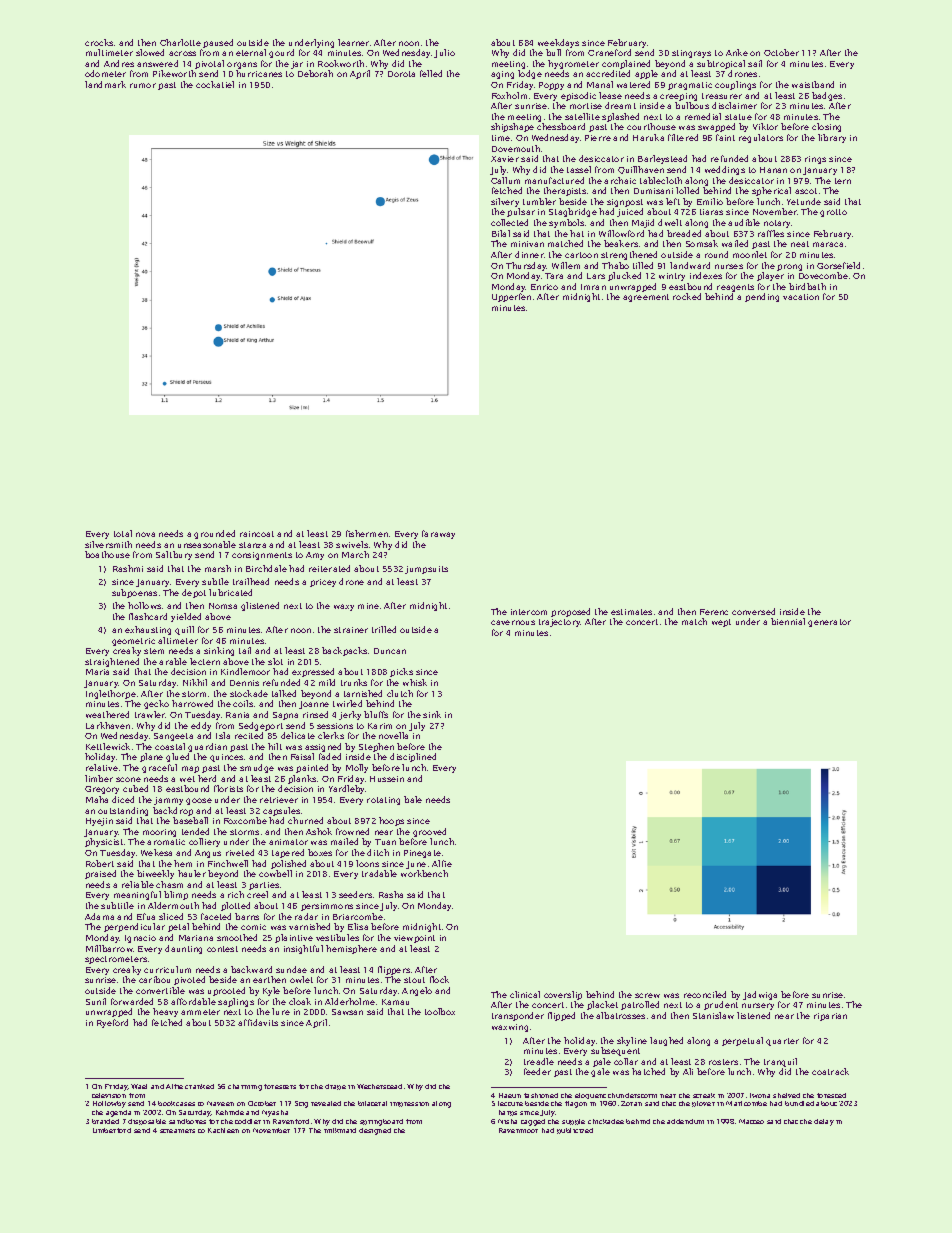 Image resolution: width=952 pixels, height=1233 pixels. What do you see at coordinates (105, 84) in the image?
I see `landmark` at bounding box center [105, 84].
